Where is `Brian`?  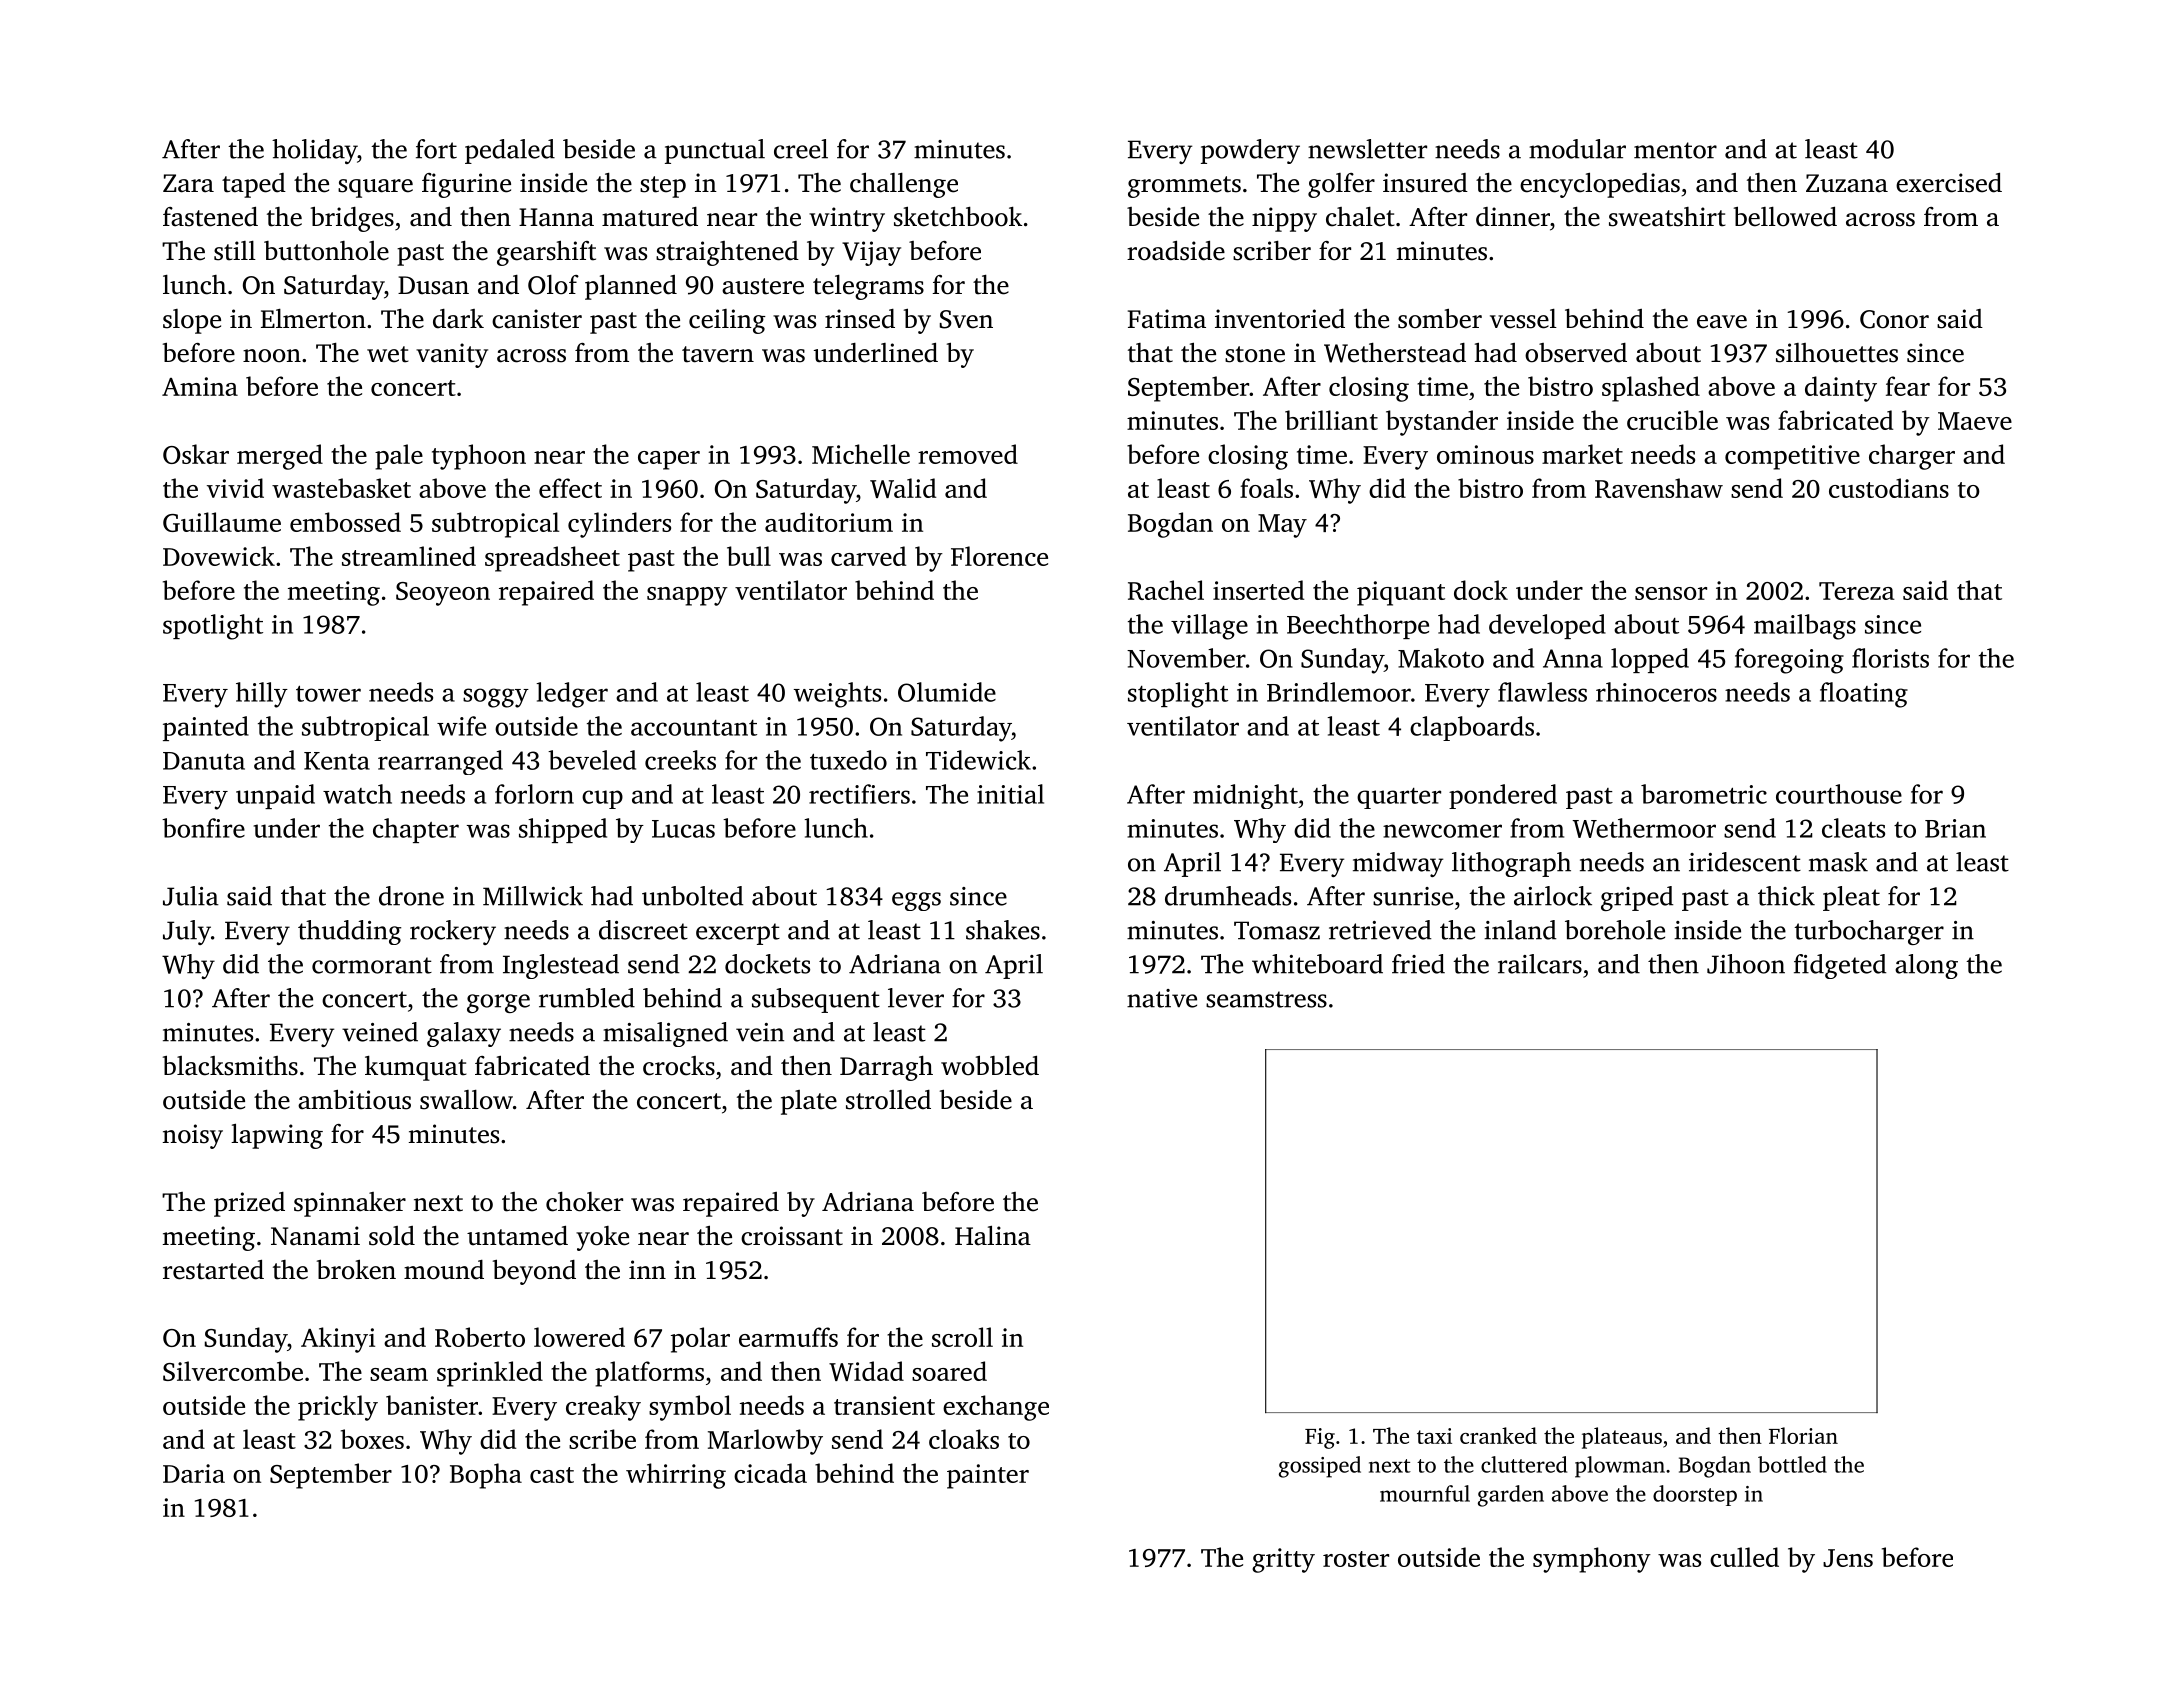
Brian is located at coordinates (1955, 828).
